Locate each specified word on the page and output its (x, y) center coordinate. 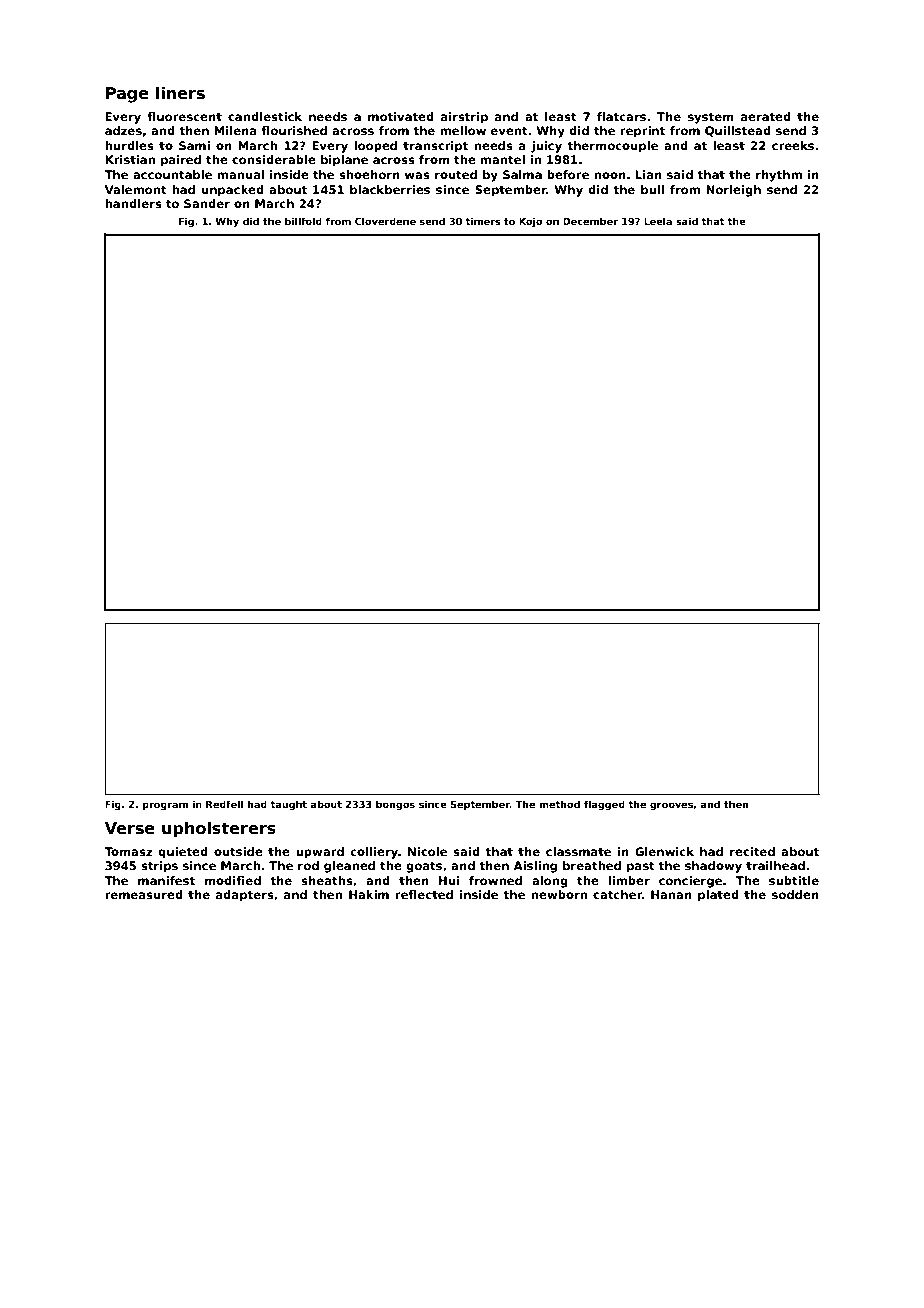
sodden (795, 894)
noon (610, 175)
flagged (604, 805)
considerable (274, 159)
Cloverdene (385, 221)
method (559, 804)
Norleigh (733, 191)
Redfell (224, 804)
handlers (133, 203)
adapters (245, 896)
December (590, 221)
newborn (559, 894)
